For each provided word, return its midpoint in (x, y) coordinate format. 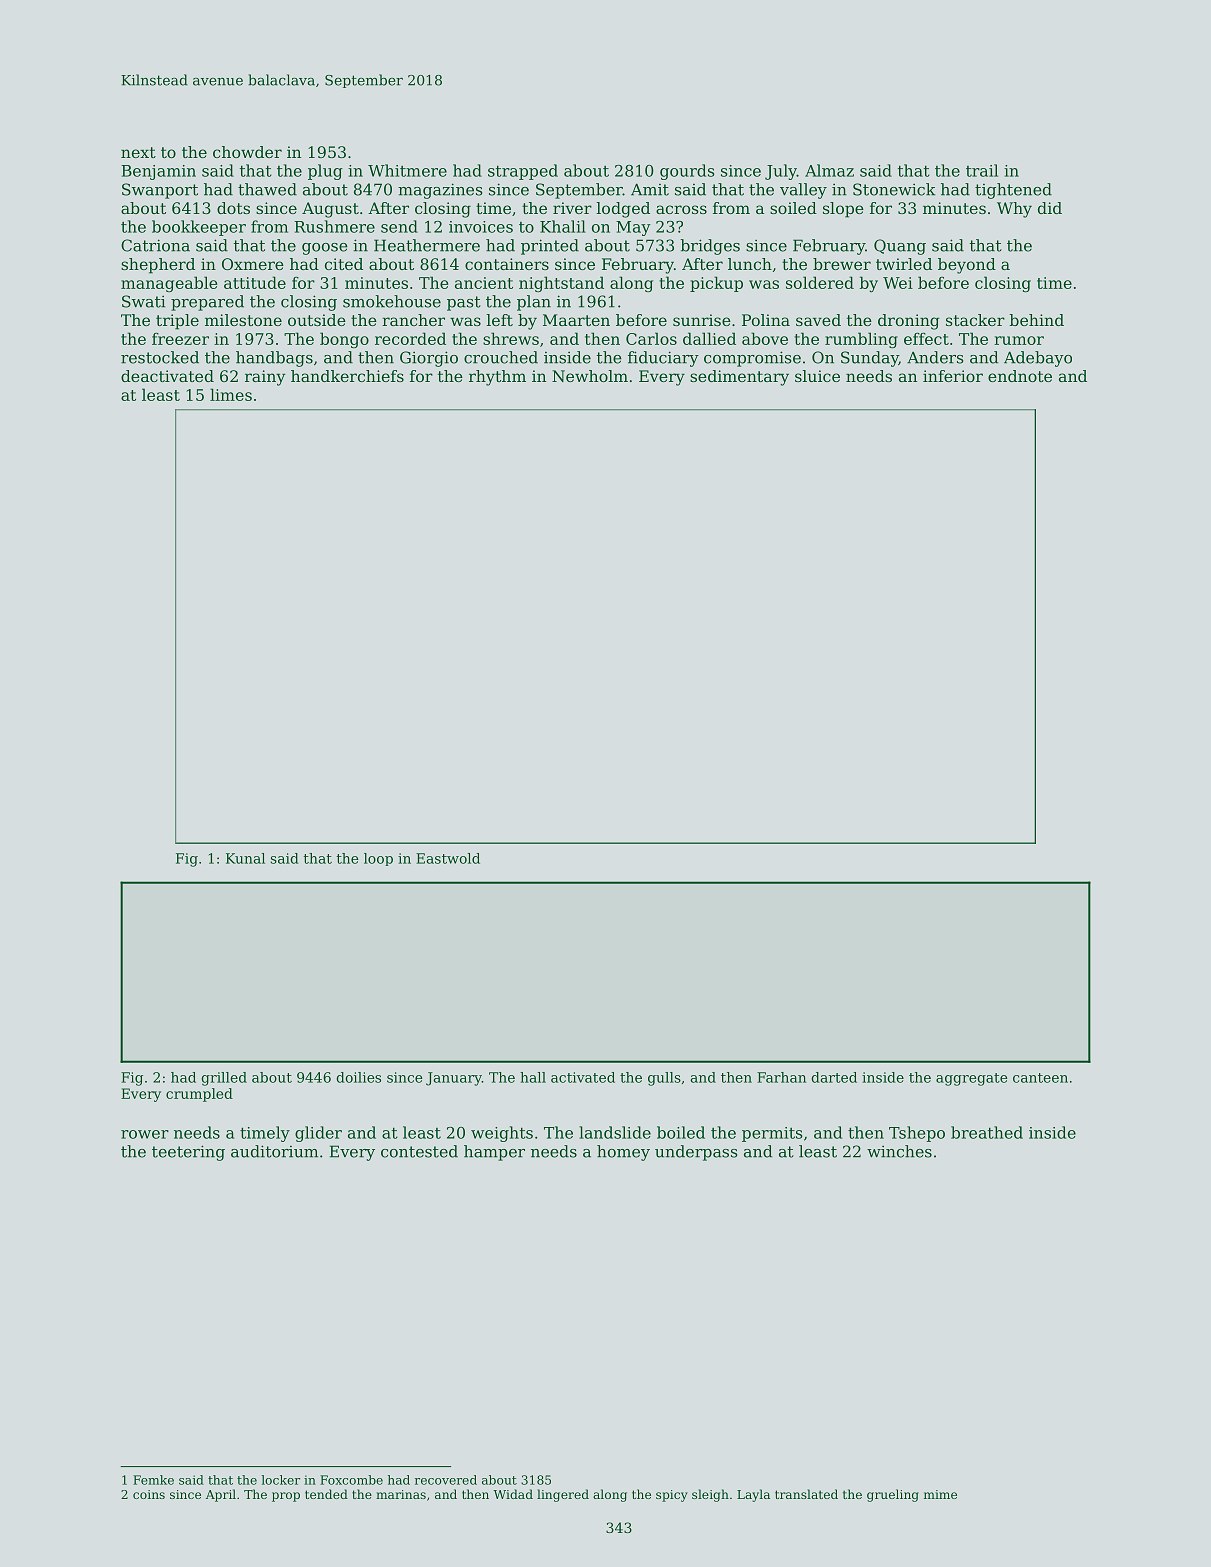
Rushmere (334, 226)
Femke (153, 1480)
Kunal (245, 858)
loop (378, 859)
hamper (494, 1153)
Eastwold (448, 858)
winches (899, 1151)
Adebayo (1038, 359)
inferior (953, 376)
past (464, 303)
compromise (752, 359)
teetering (188, 1153)
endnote (1020, 376)
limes (231, 394)
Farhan (781, 1077)
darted (834, 1077)
